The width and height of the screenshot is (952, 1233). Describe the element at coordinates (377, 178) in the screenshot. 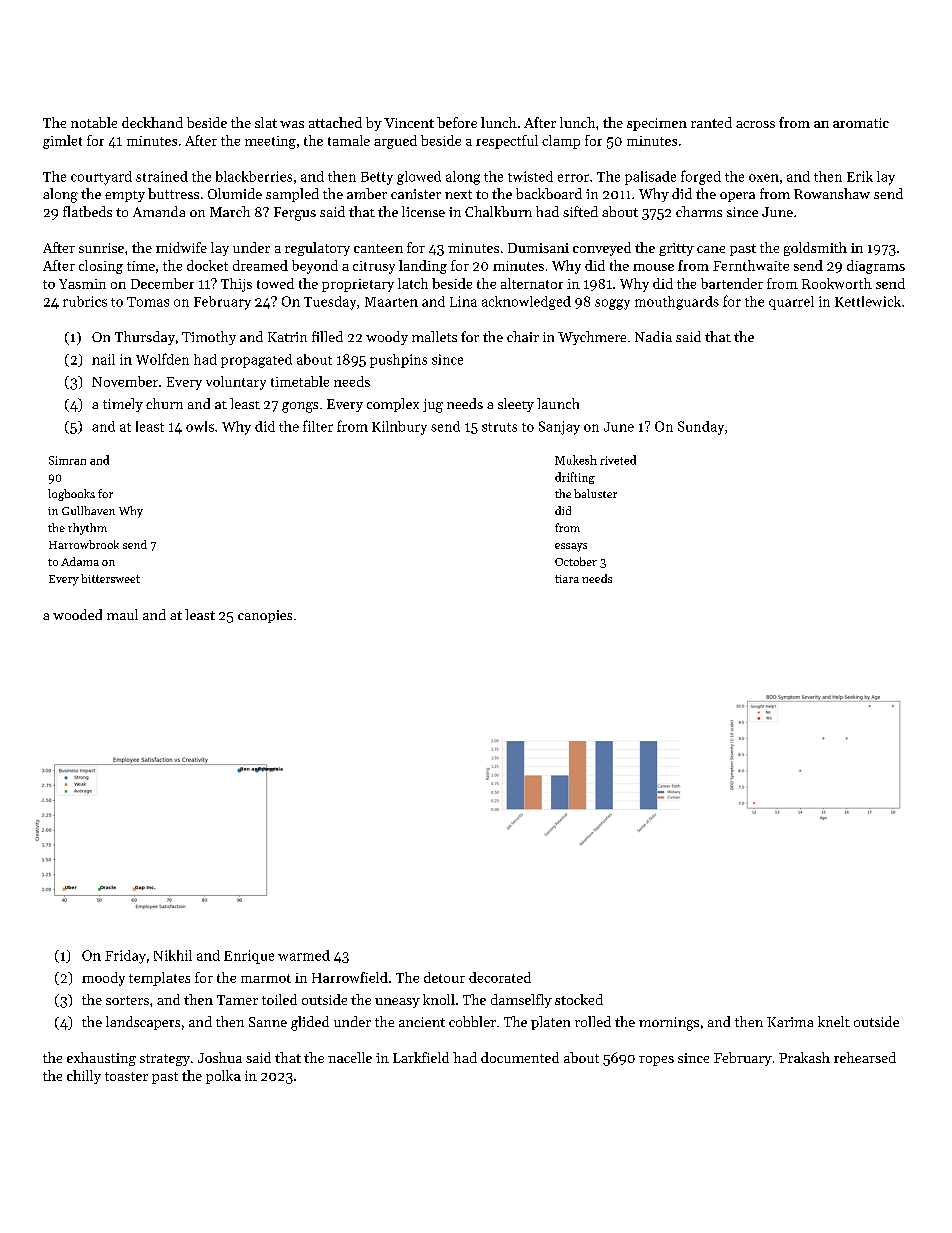

I see `Betty` at that location.
